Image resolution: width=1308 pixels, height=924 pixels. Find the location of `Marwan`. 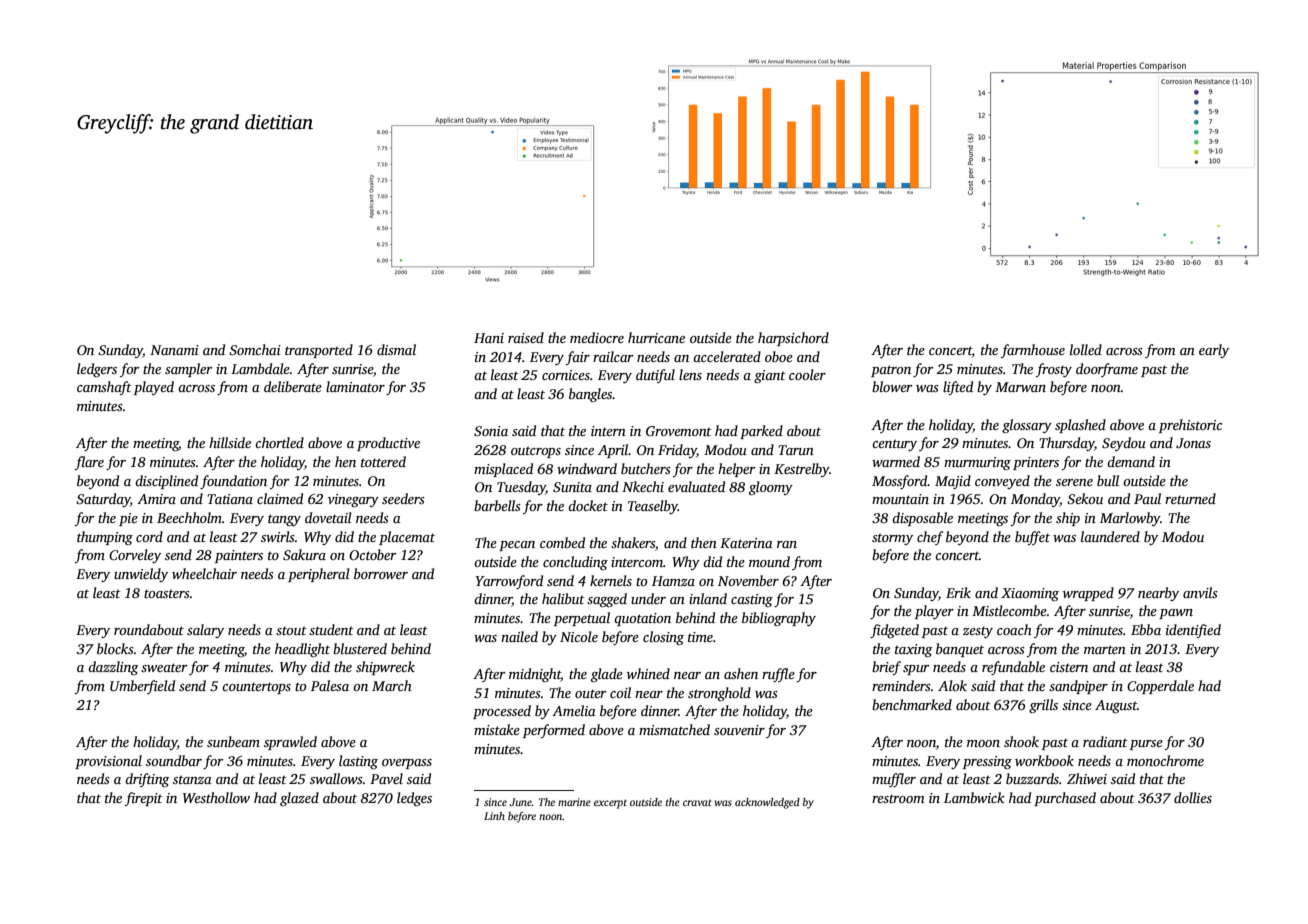

Marwan is located at coordinates (1020, 387).
